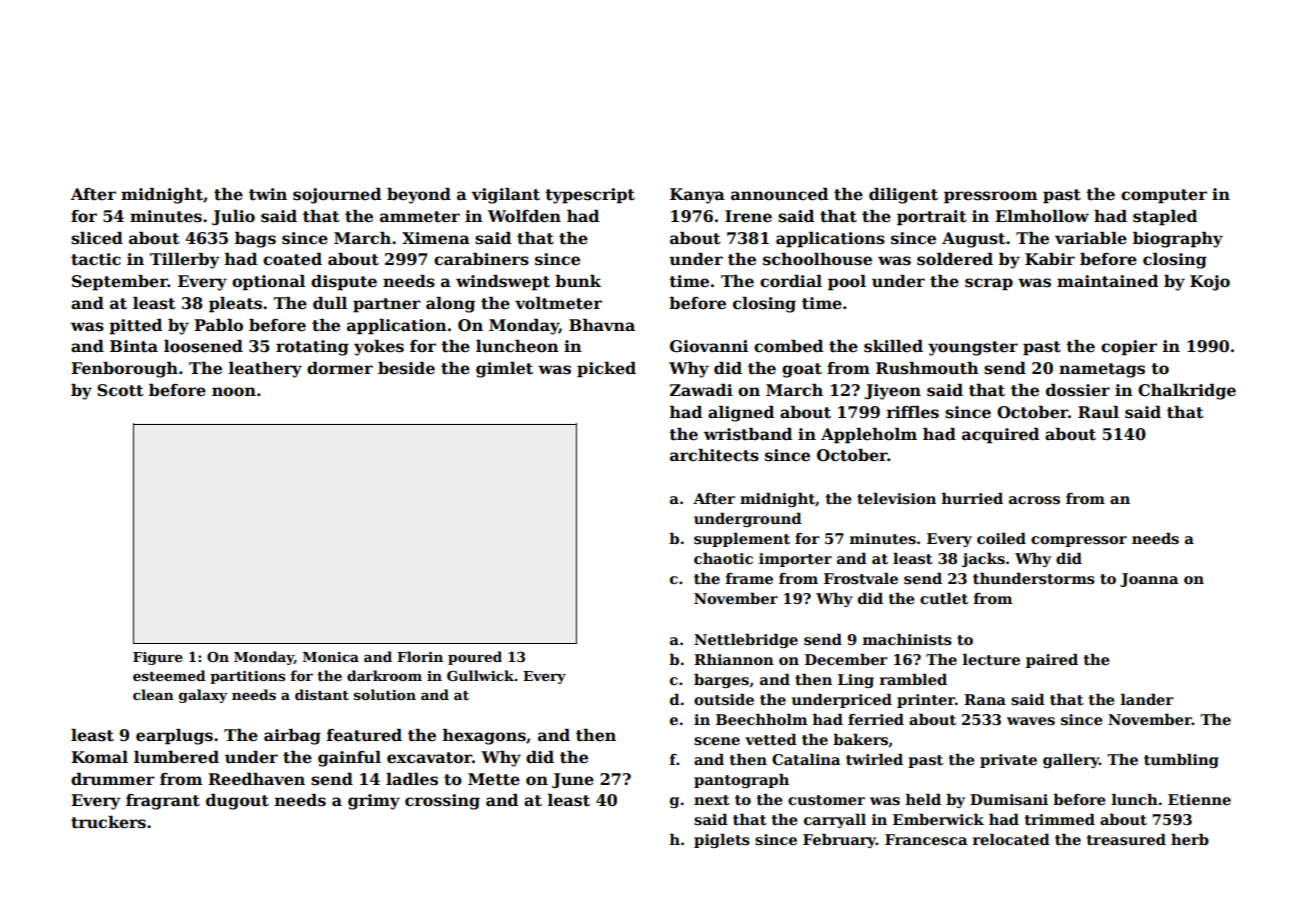  Describe the element at coordinates (475, 658) in the screenshot. I see `poured` at that location.
